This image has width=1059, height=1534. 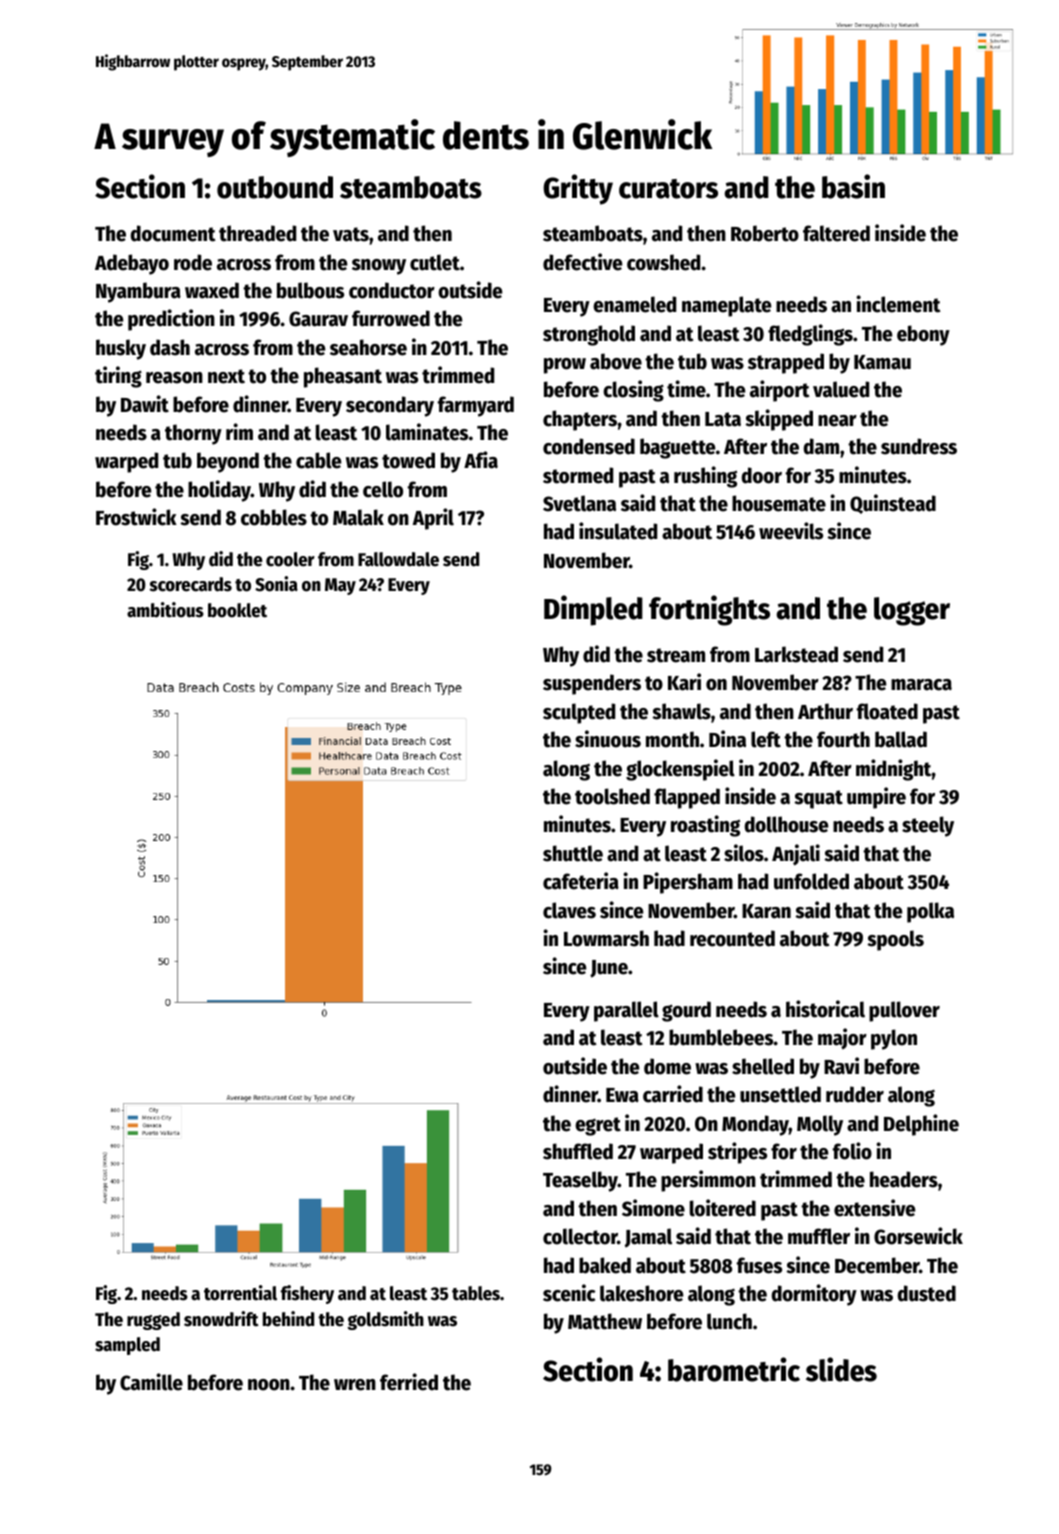 What do you see at coordinates (580, 1236) in the image?
I see `collector` at bounding box center [580, 1236].
